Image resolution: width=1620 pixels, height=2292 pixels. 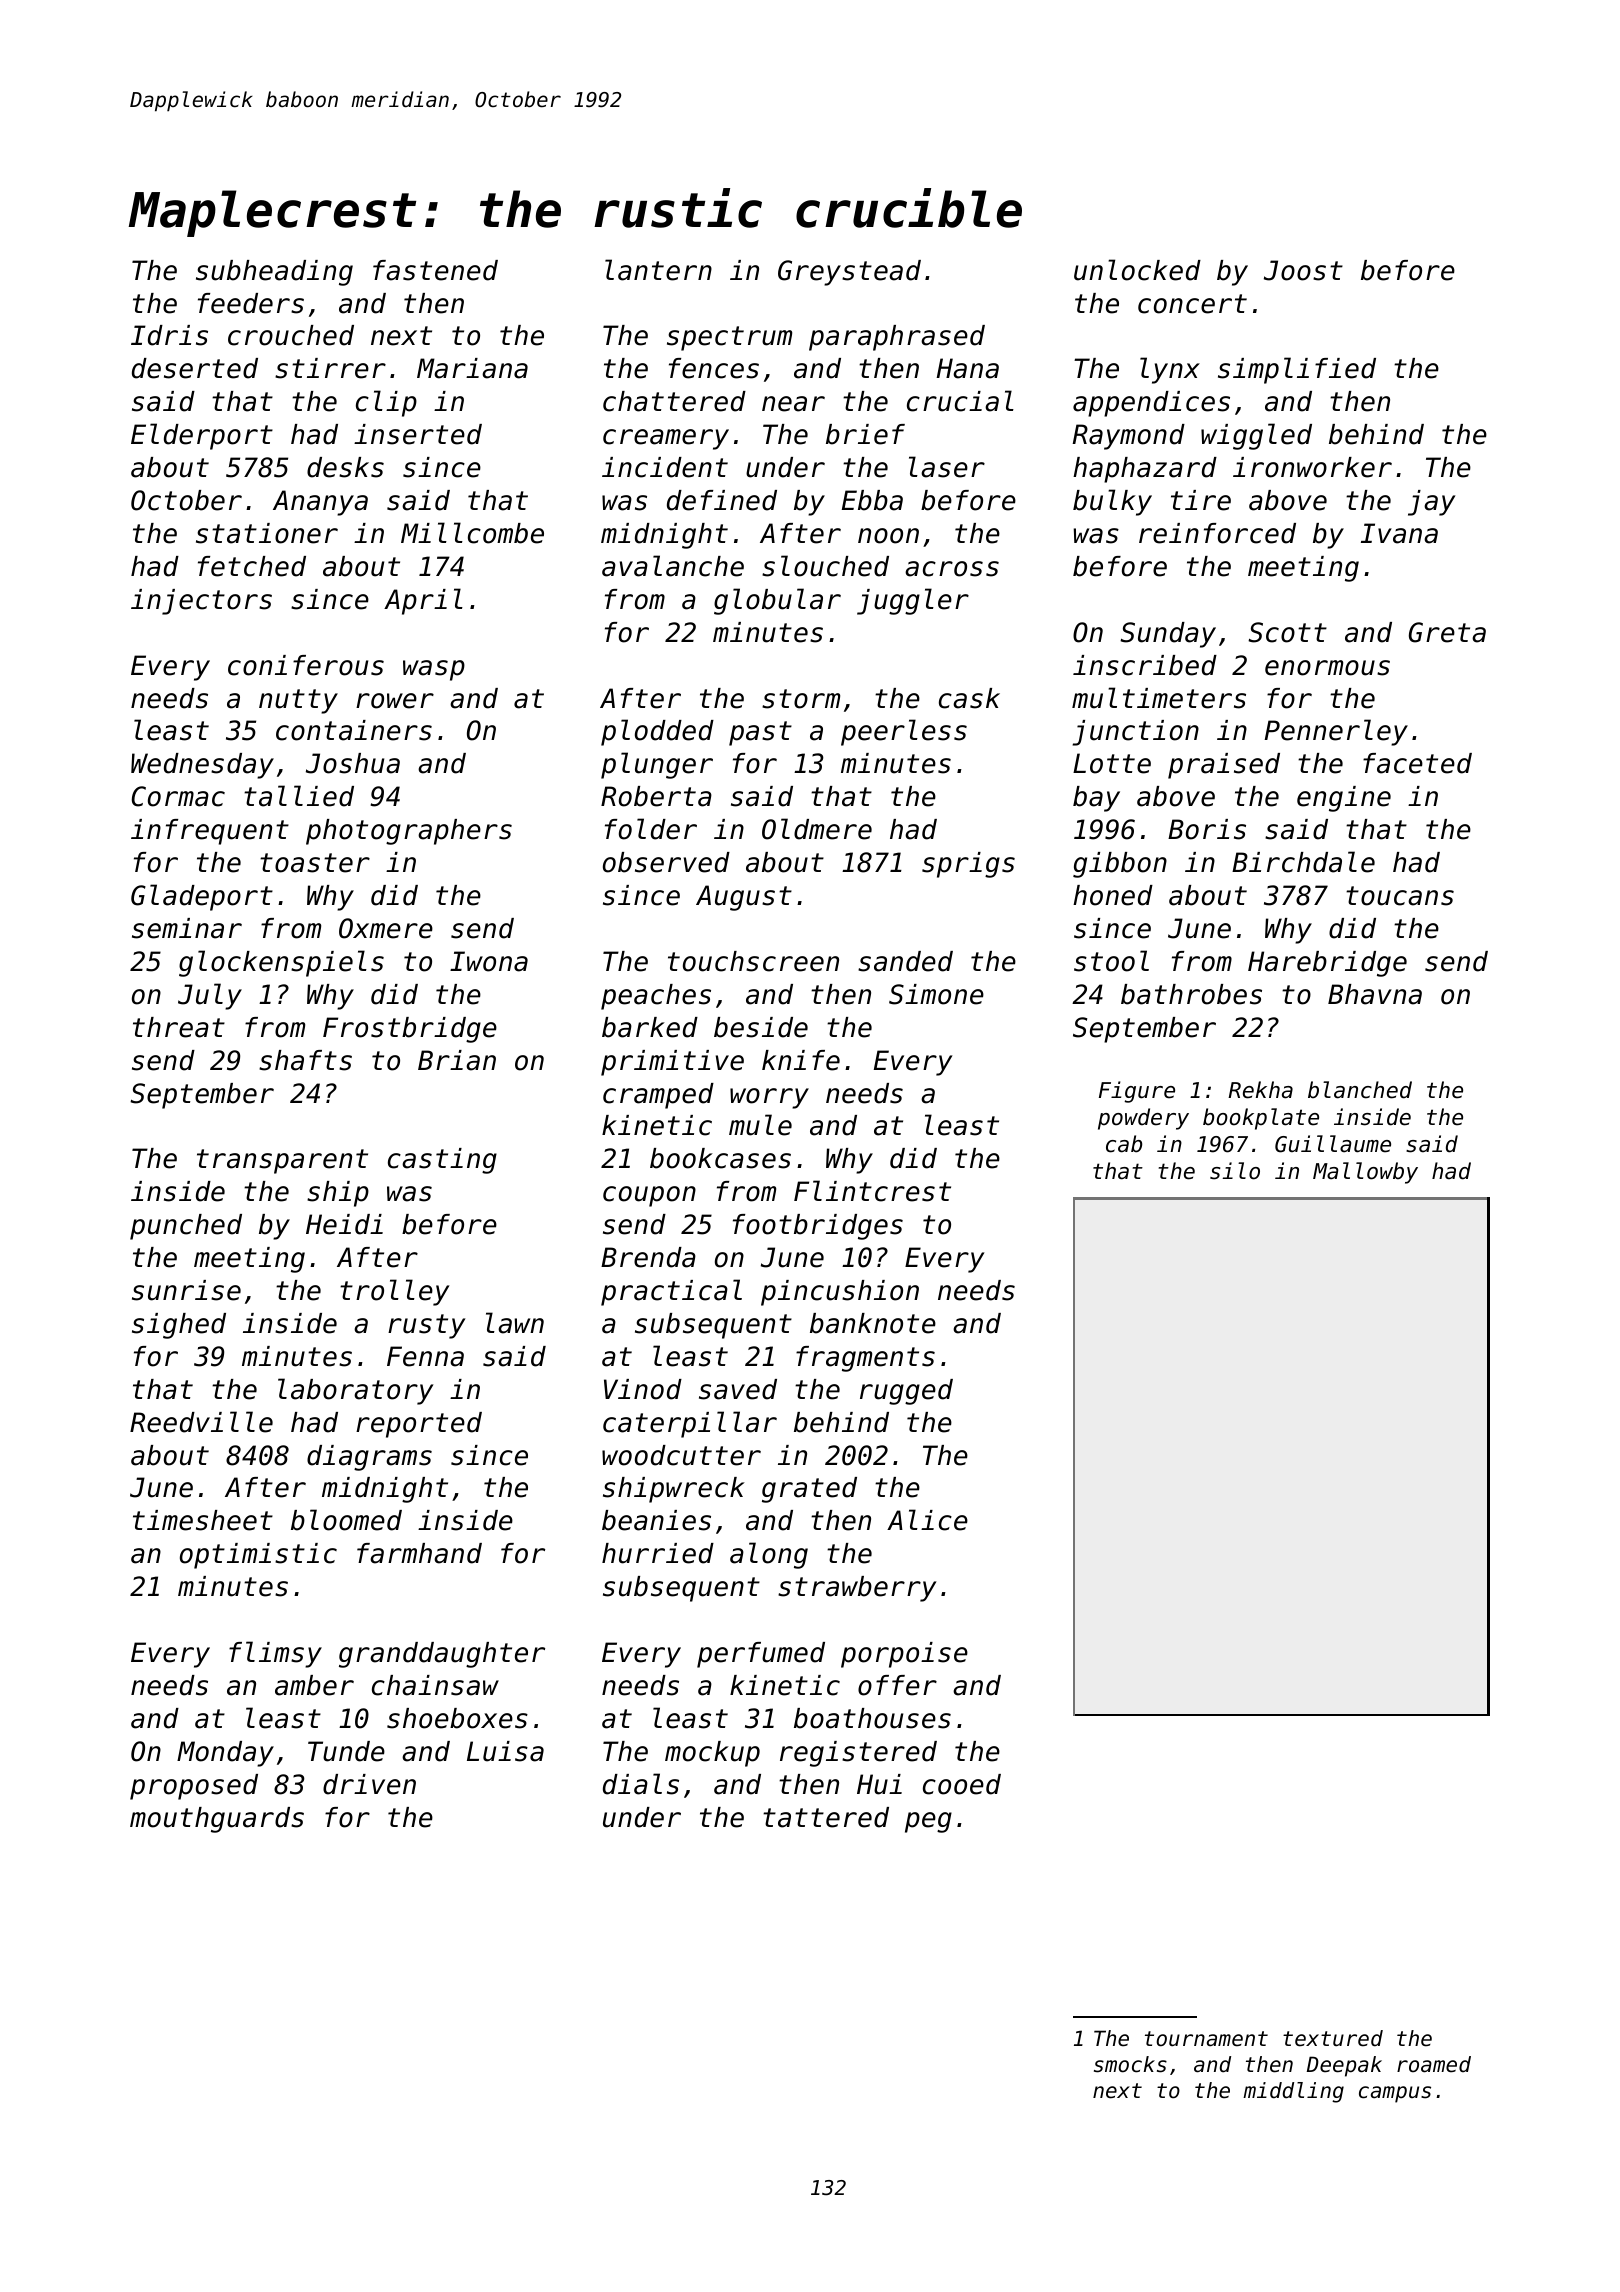 I want to click on smocks, so click(x=1130, y=2064).
